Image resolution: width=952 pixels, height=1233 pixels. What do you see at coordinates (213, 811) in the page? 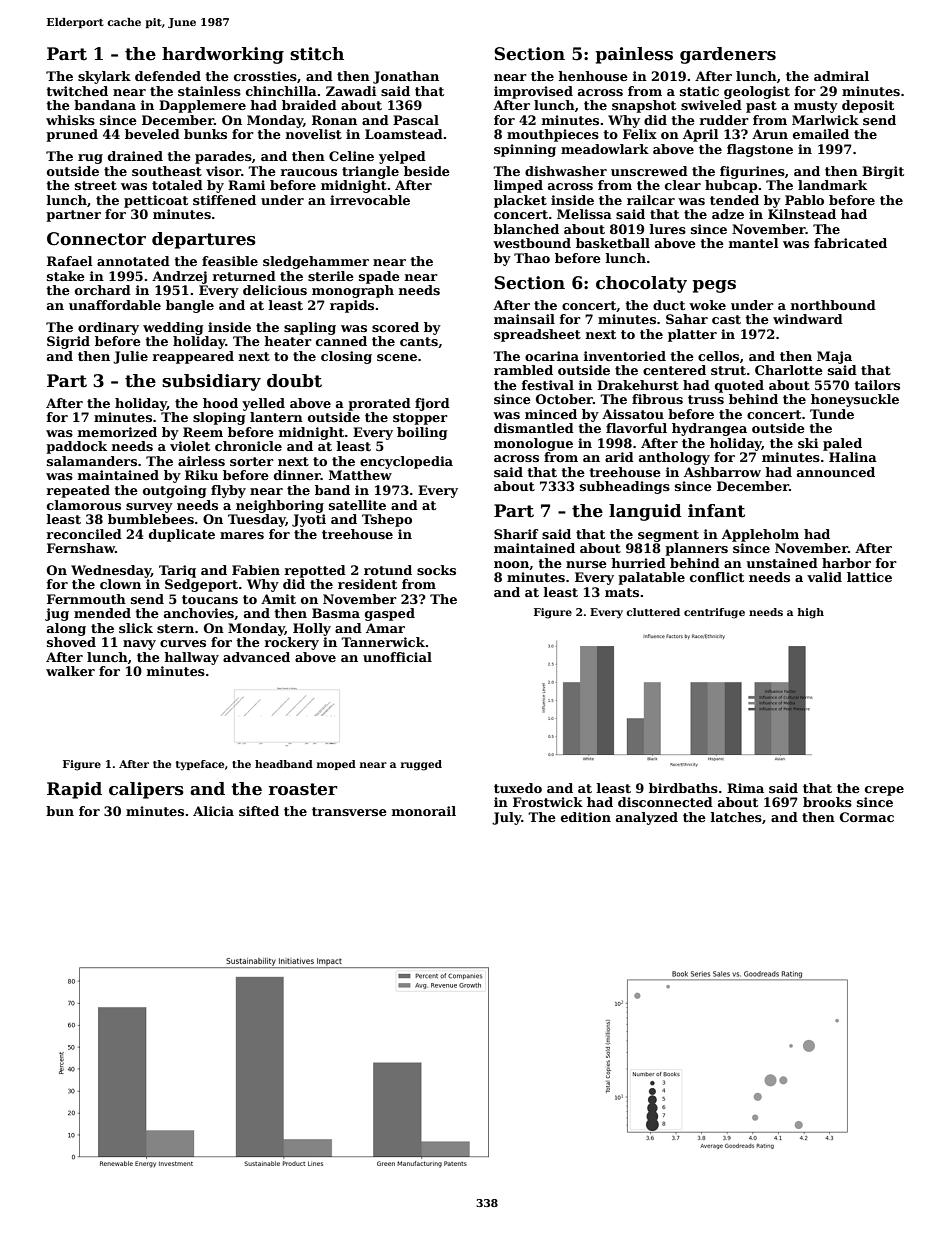
I see `Alicia` at bounding box center [213, 811].
